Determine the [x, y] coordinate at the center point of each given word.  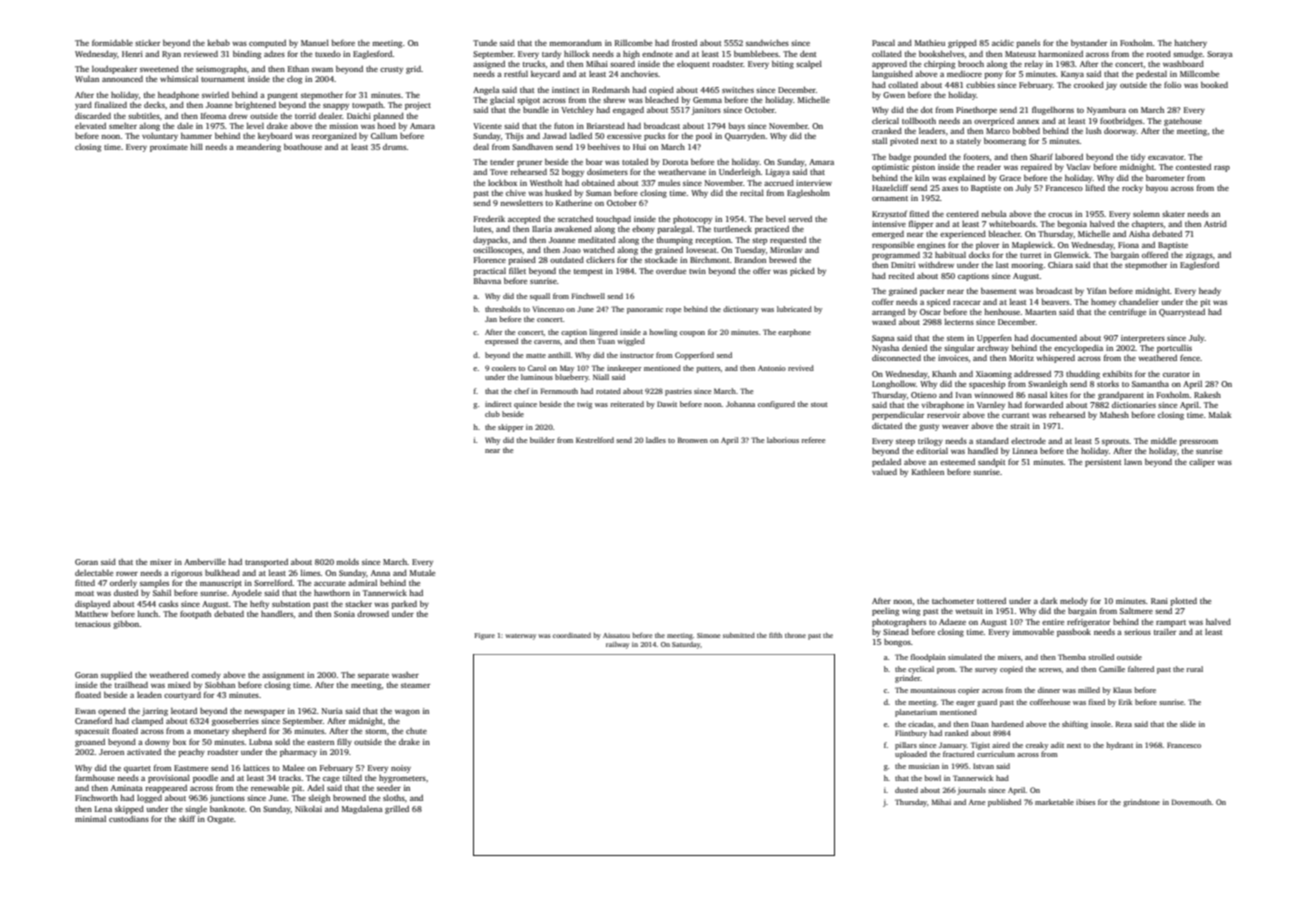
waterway [520, 637]
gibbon [126, 625]
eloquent [693, 64]
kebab [218, 43]
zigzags [1199, 256]
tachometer [953, 601]
